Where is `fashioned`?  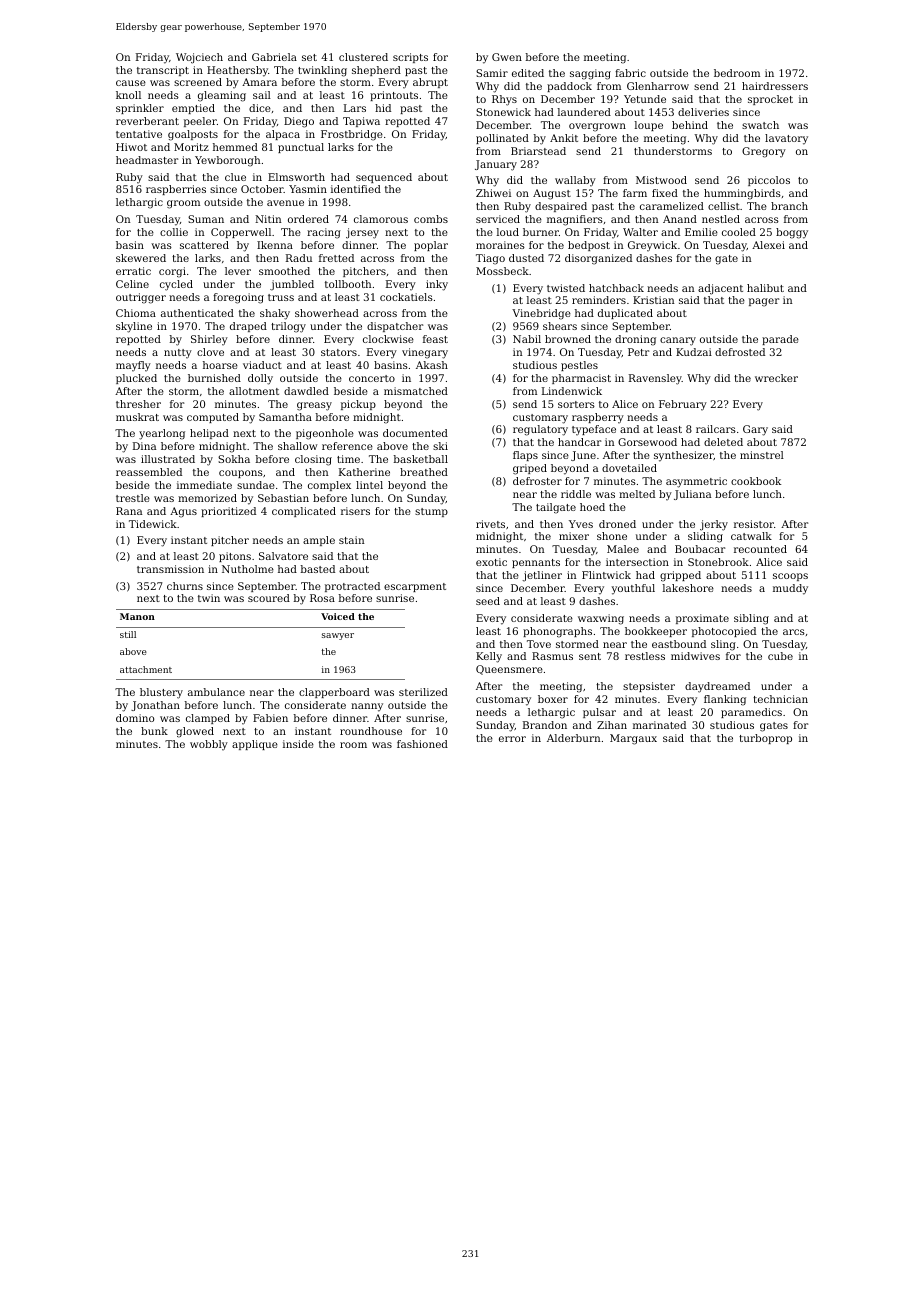
fashioned is located at coordinates (422, 744).
